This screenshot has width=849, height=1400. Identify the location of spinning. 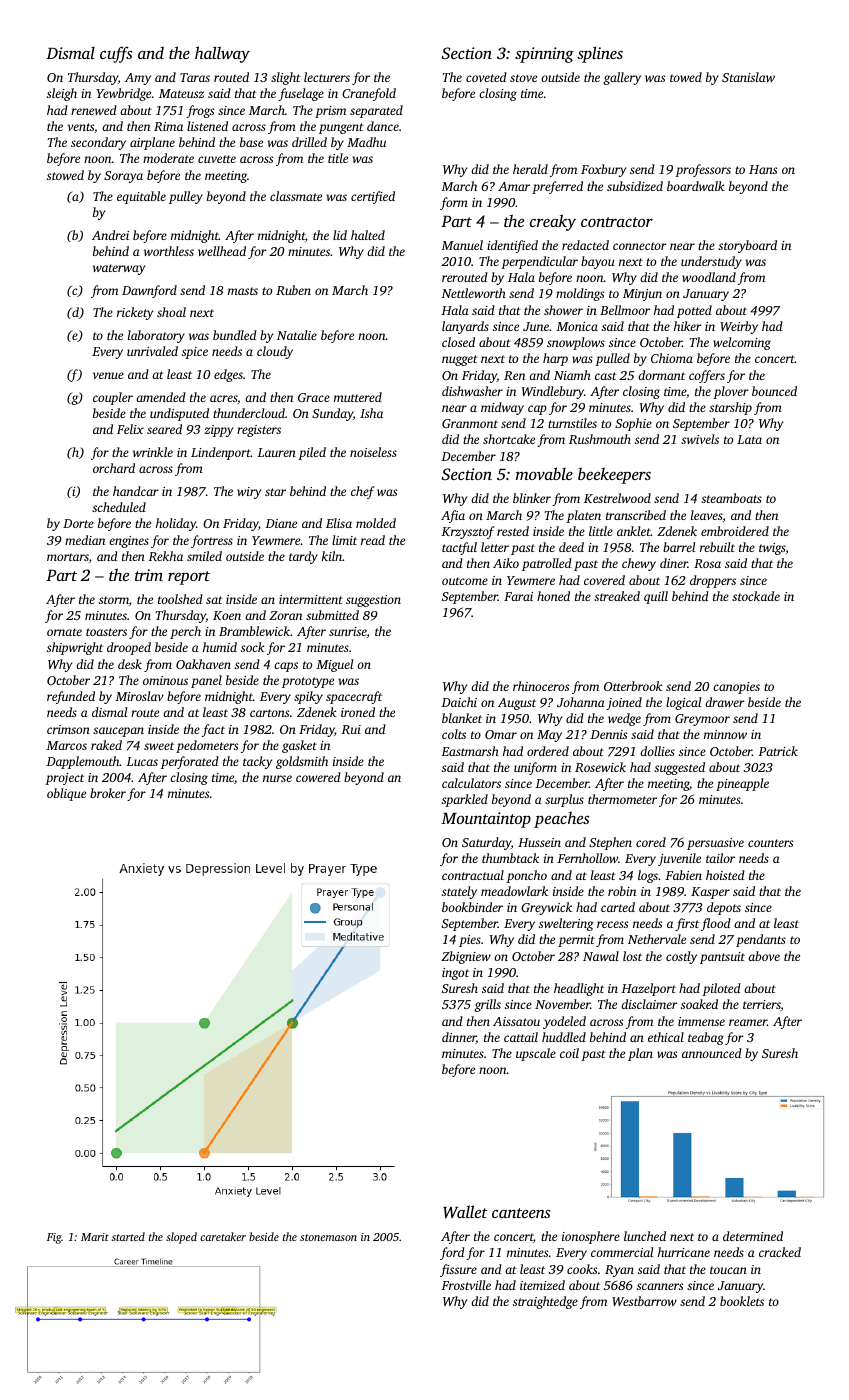
(544, 55).
